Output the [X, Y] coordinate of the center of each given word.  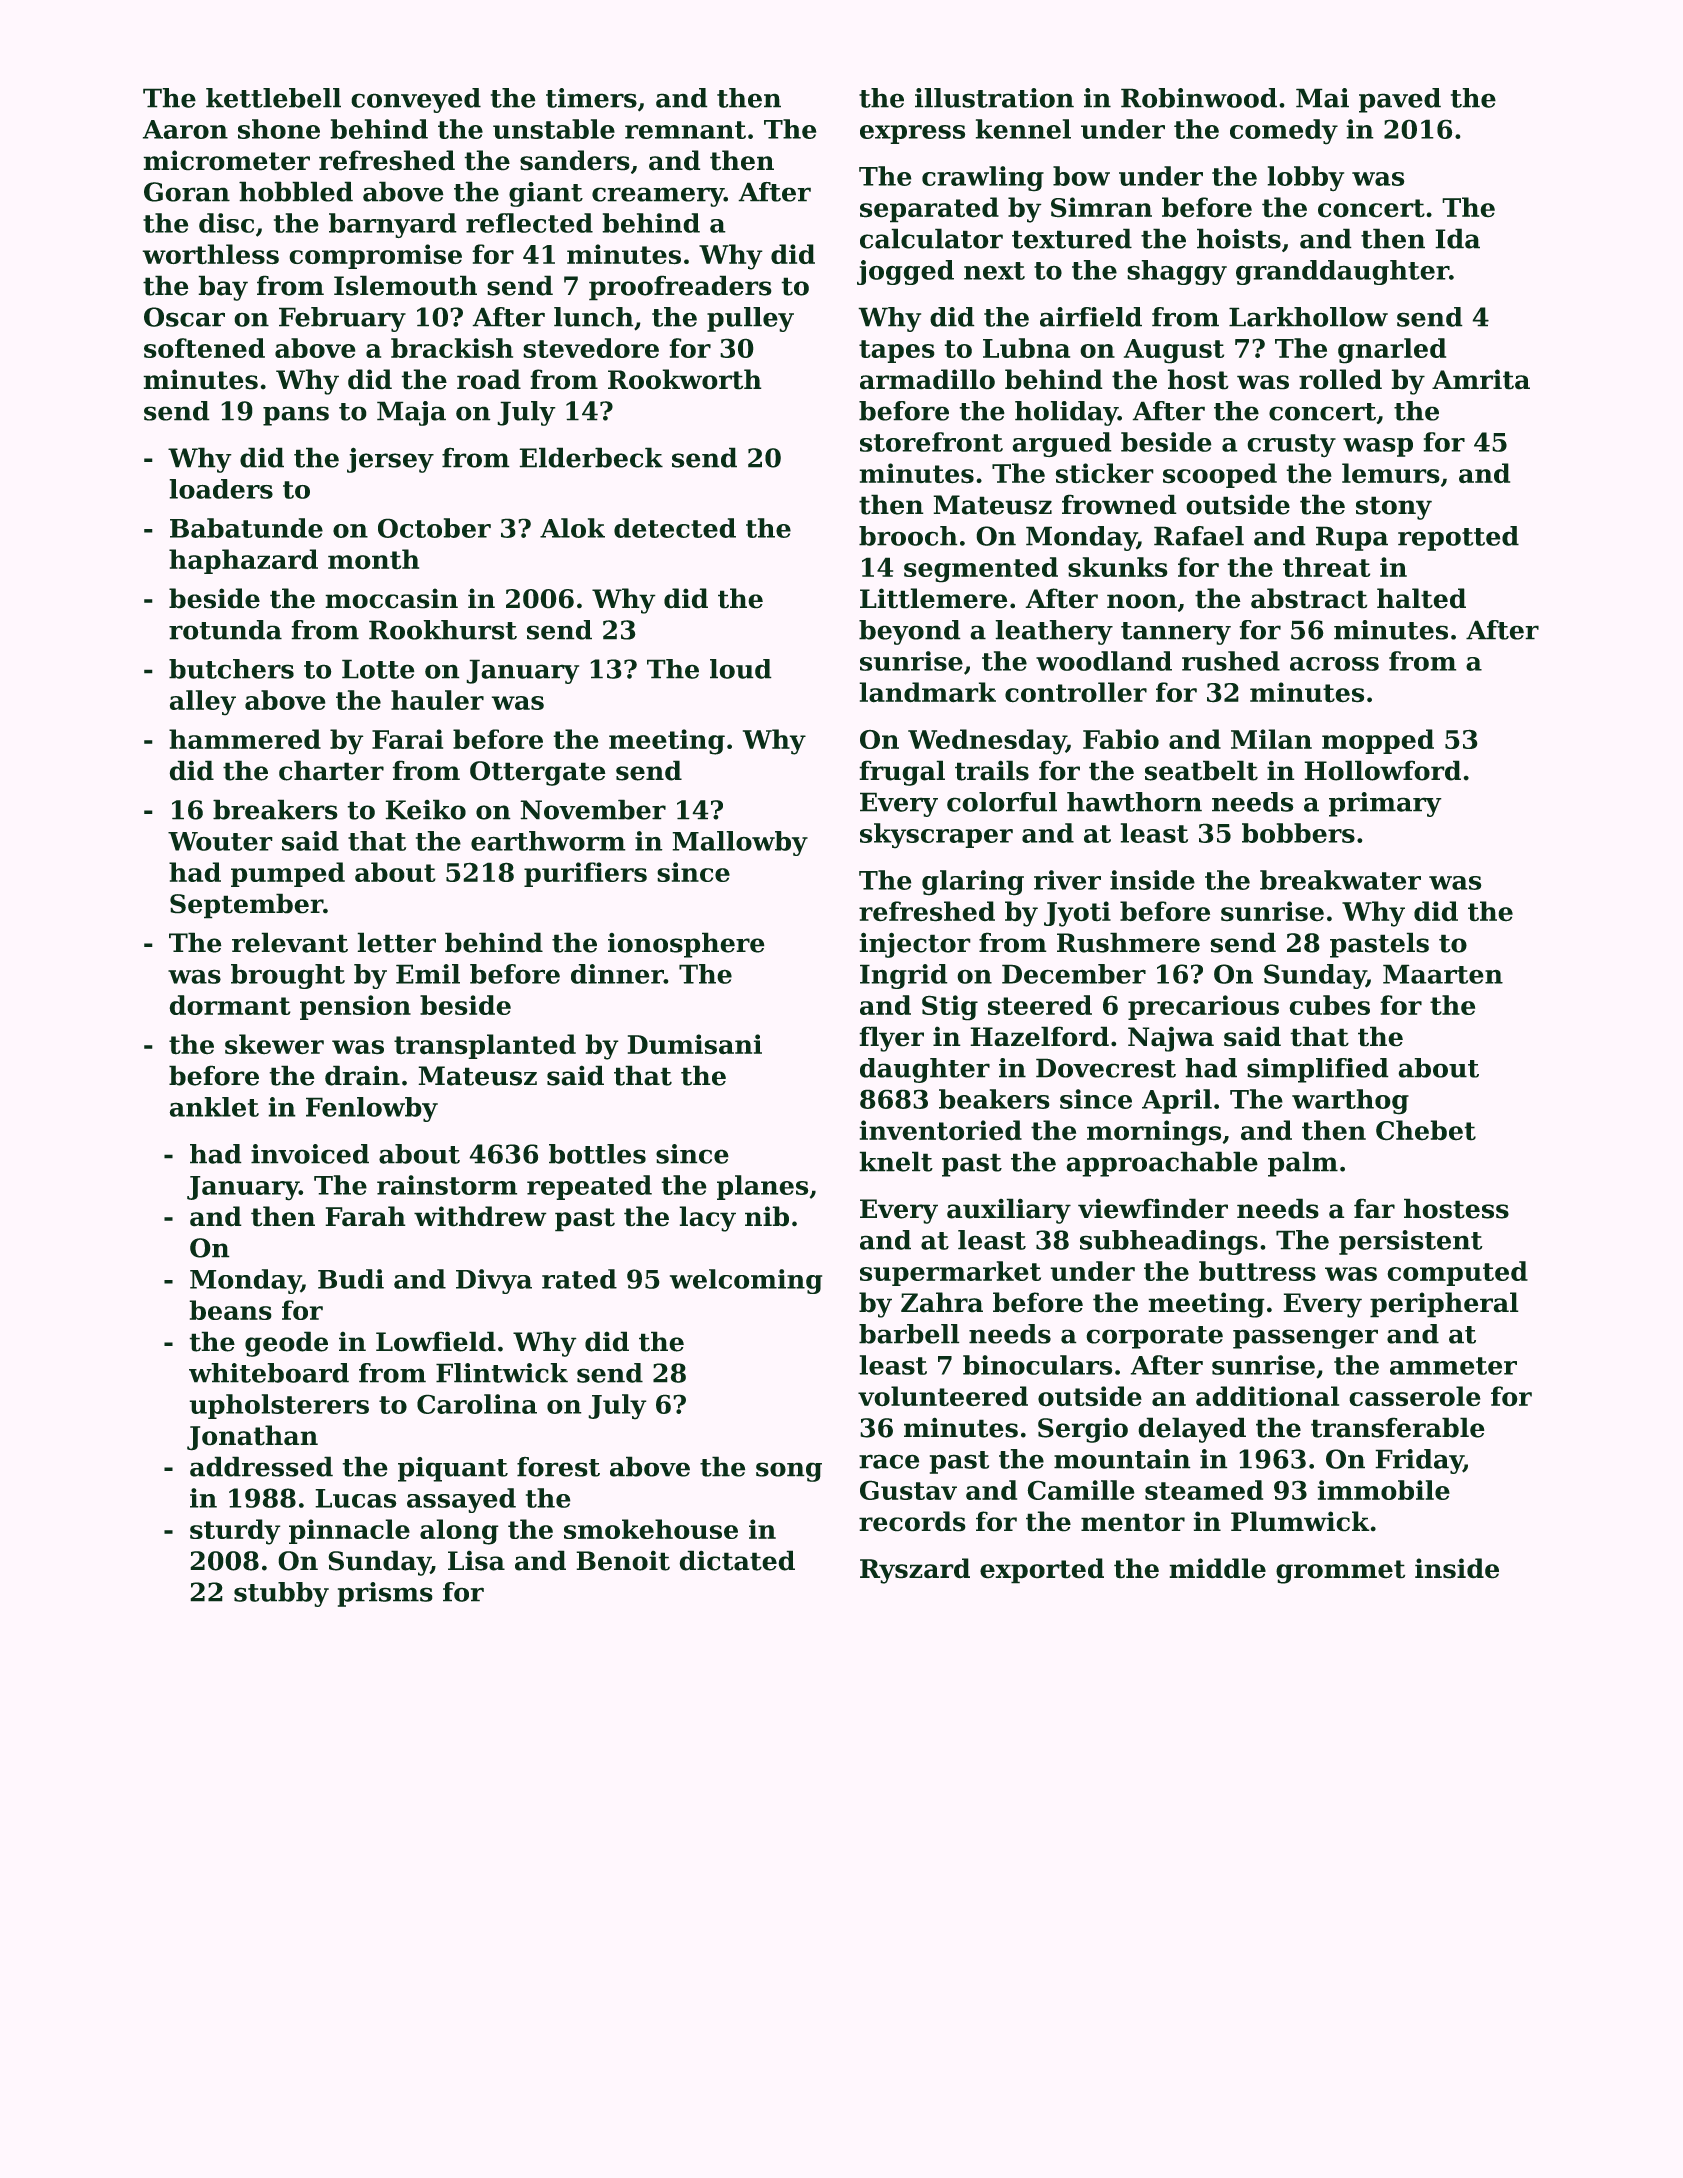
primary [1385, 804]
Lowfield [436, 1341]
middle [1217, 1568]
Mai [1322, 98]
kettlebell [273, 98]
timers [591, 98]
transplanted [485, 1046]
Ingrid [904, 976]
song [789, 1472]
